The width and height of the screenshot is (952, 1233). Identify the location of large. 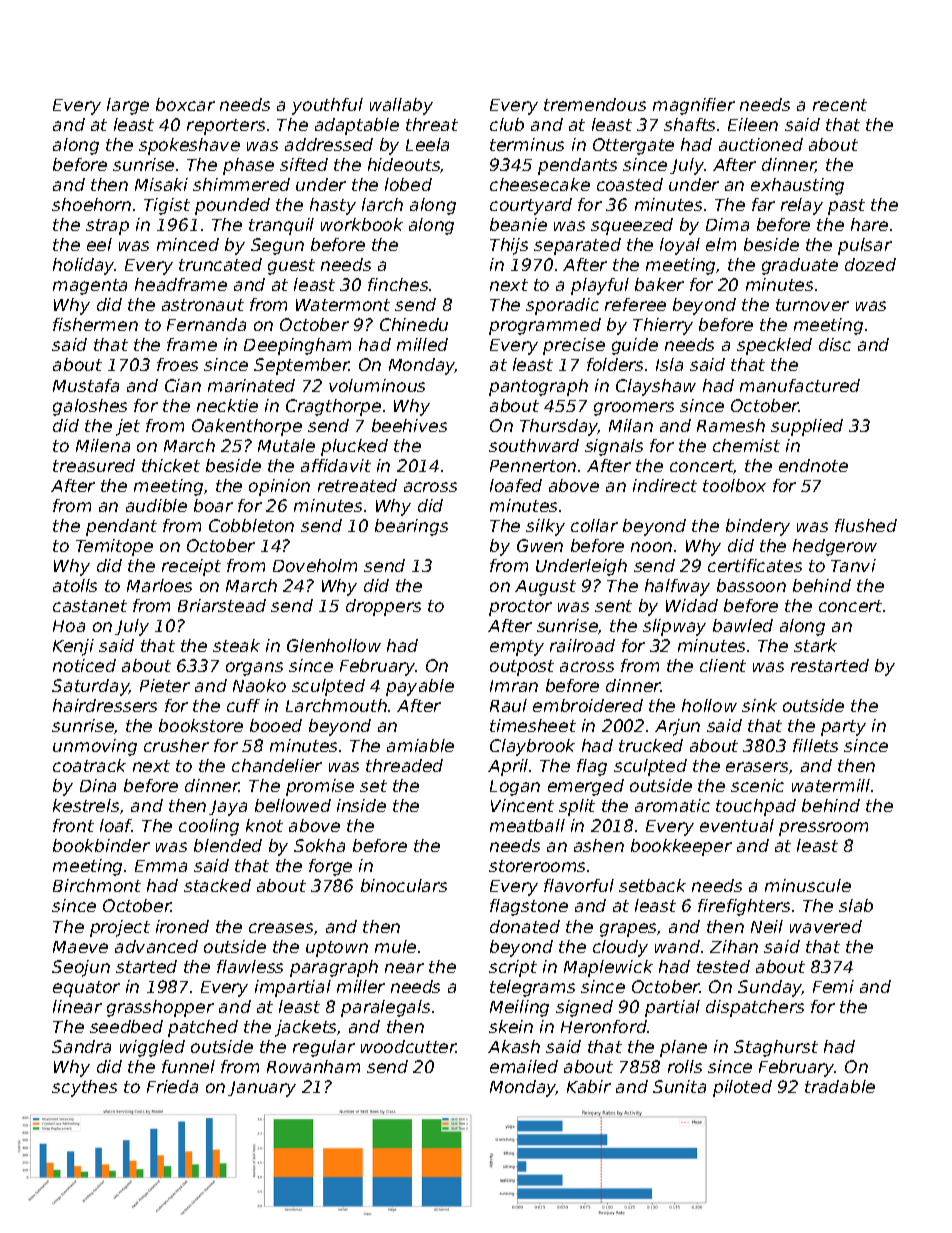
(128, 106).
